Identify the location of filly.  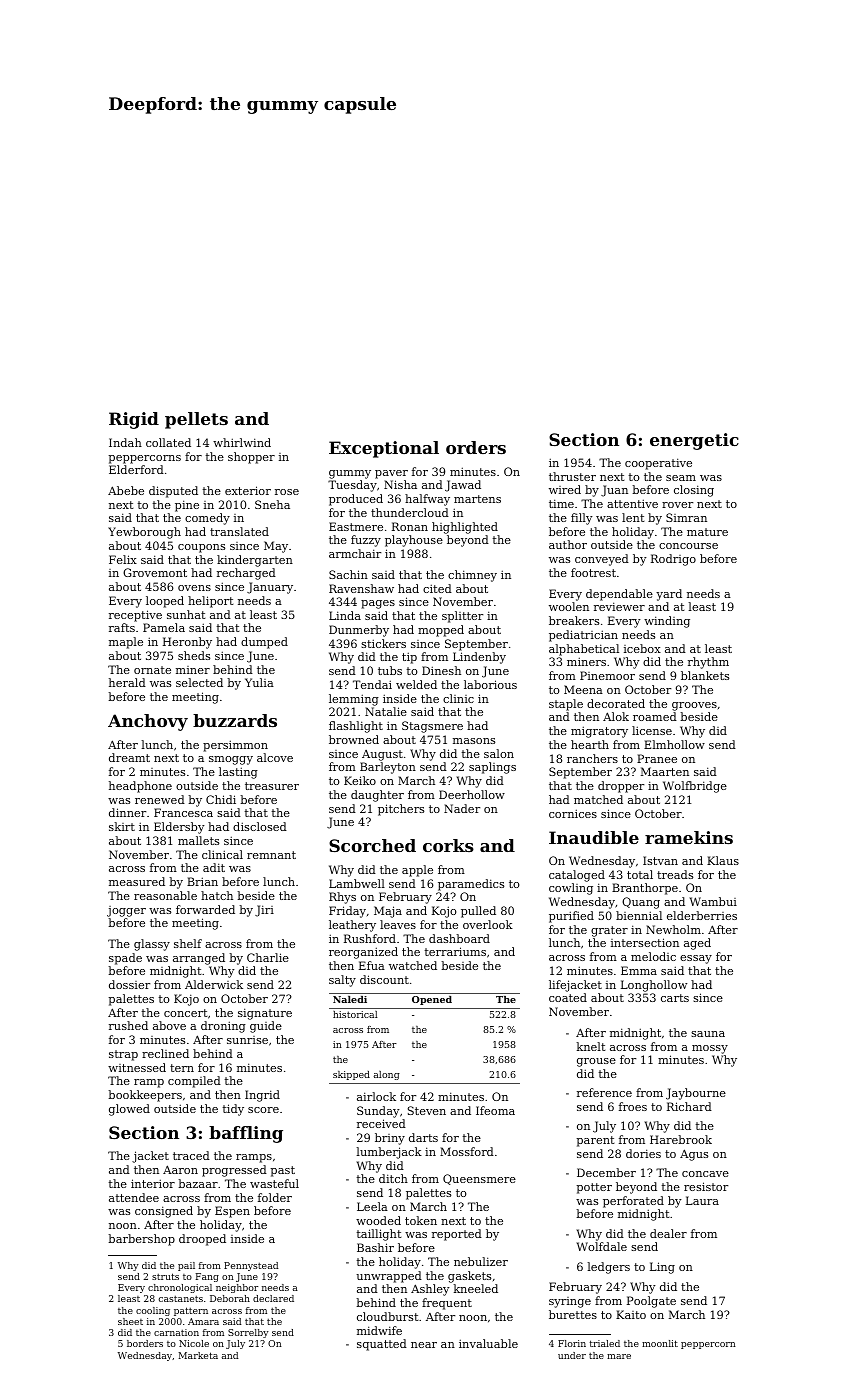
(582, 519).
